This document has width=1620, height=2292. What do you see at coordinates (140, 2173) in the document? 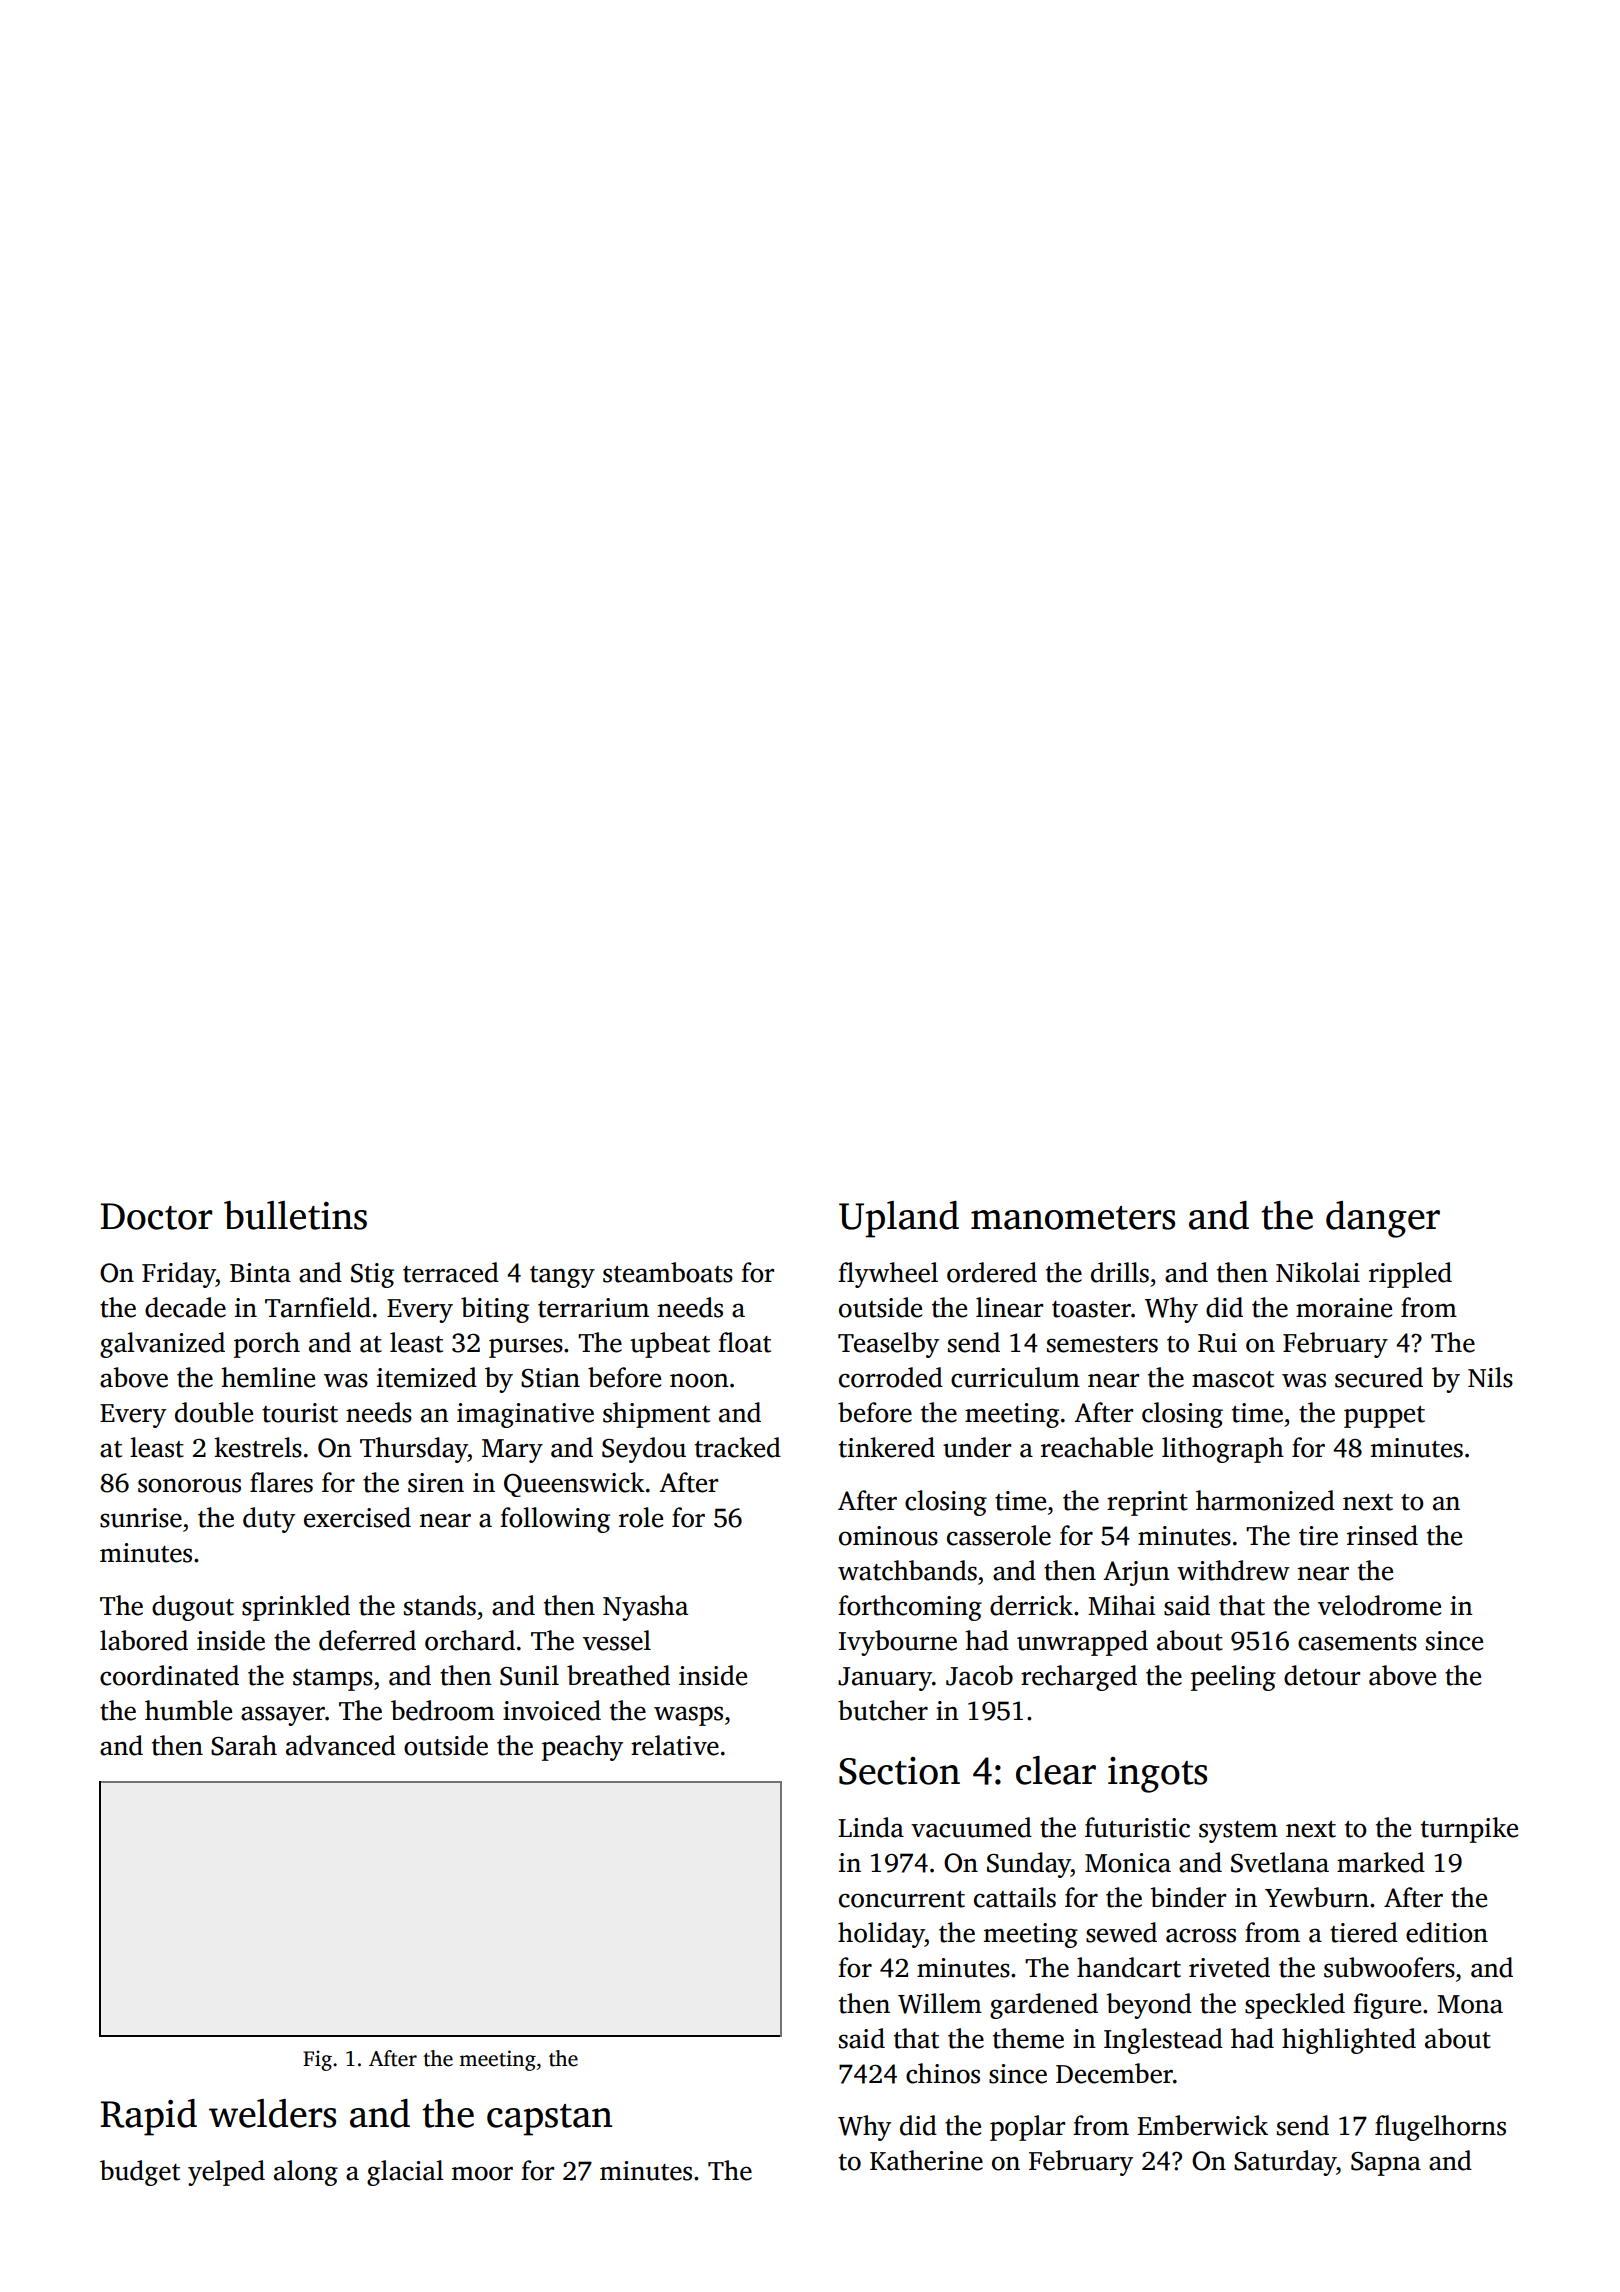
I see `budget` at bounding box center [140, 2173].
